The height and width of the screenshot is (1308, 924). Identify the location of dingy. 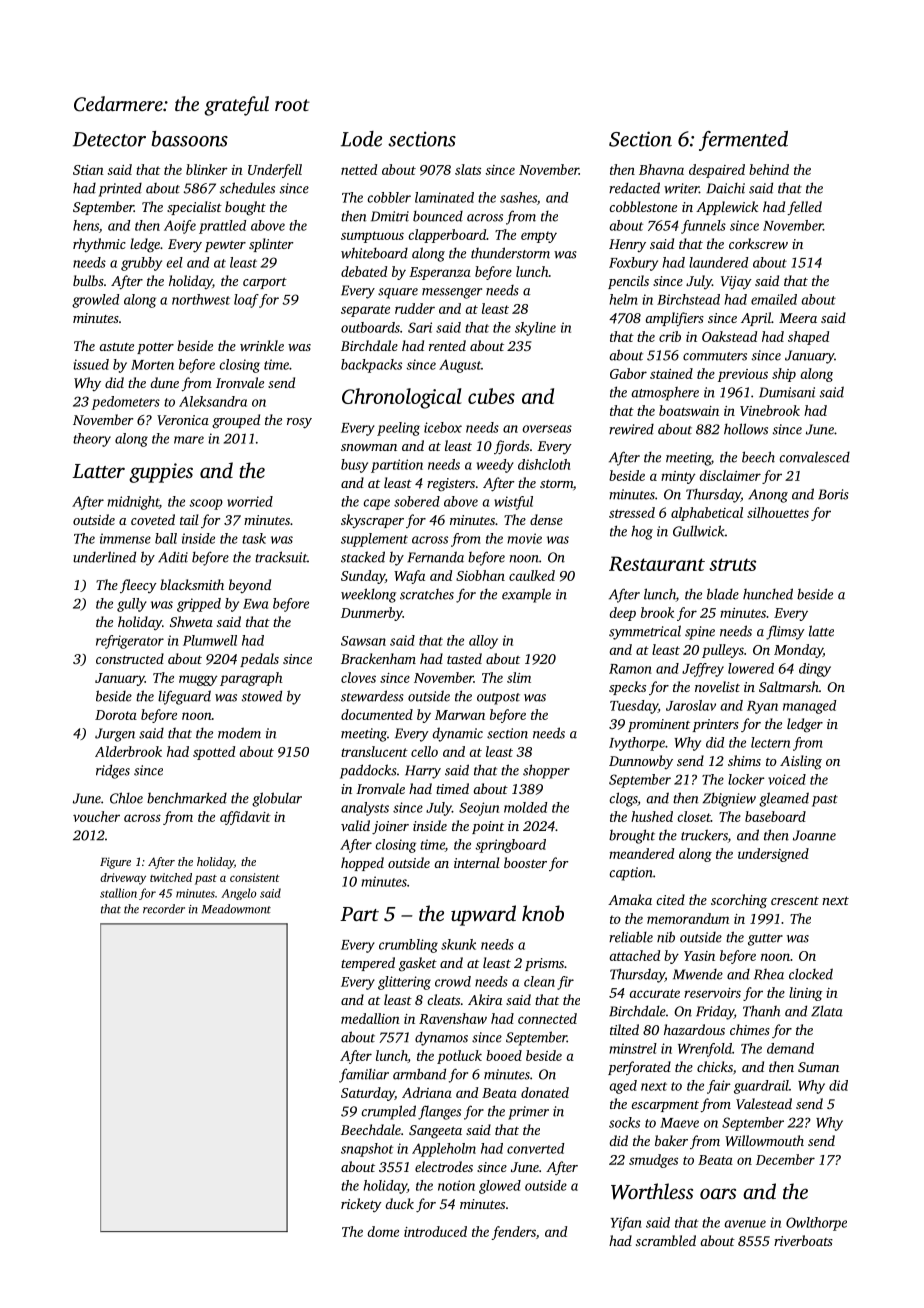
(815, 670).
